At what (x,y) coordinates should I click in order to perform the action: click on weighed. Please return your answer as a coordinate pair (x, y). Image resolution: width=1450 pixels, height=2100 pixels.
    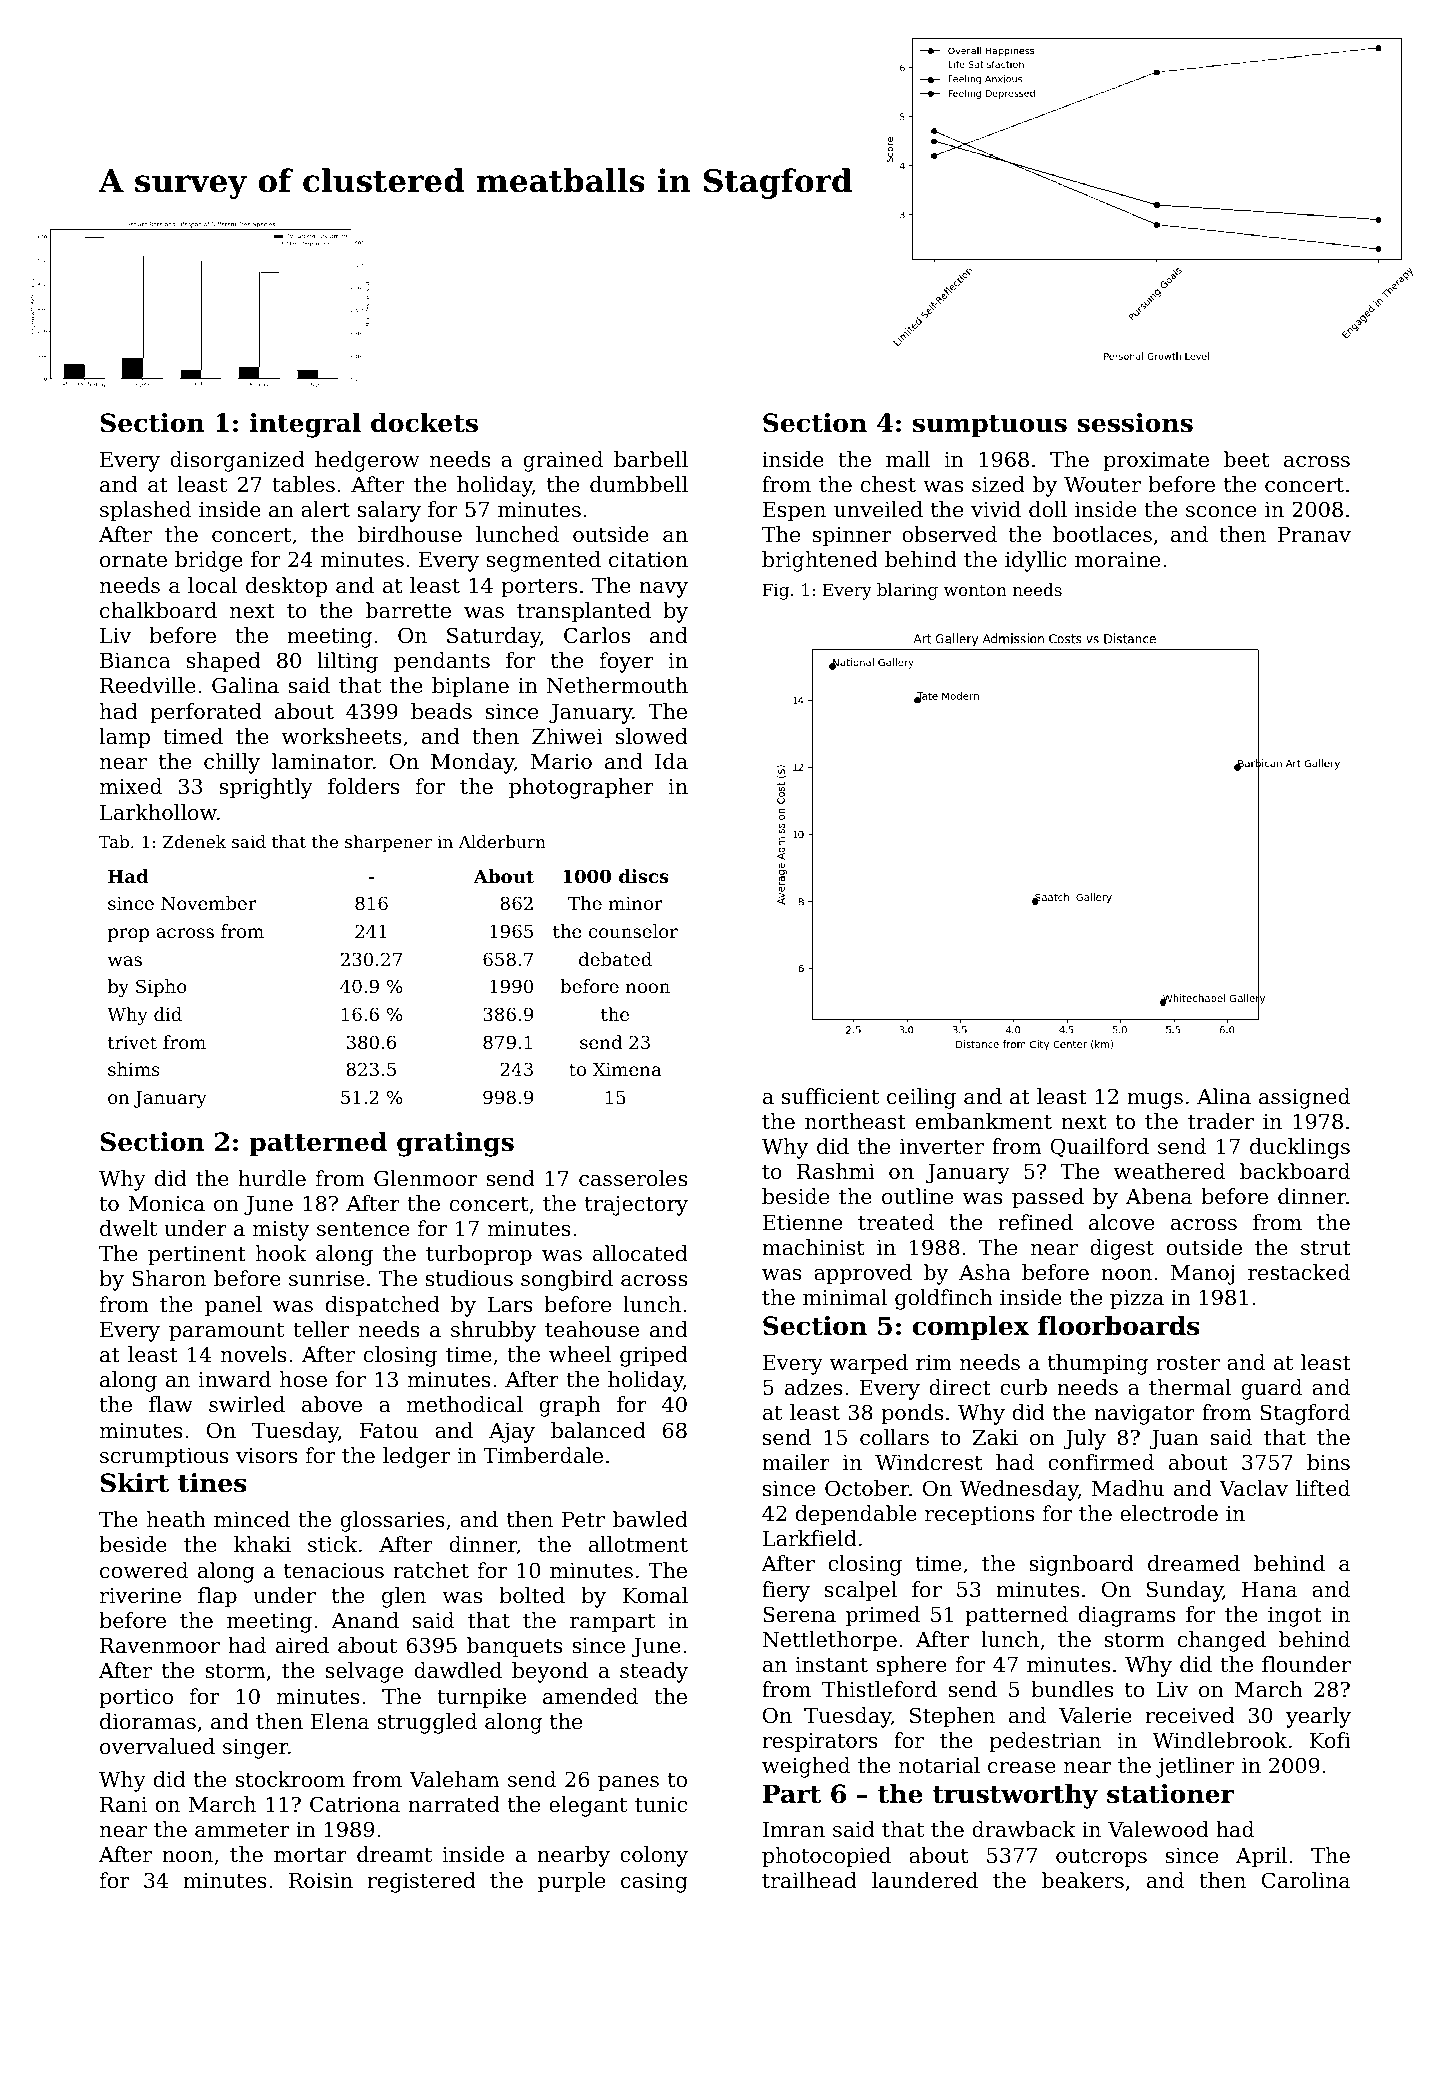
    Looking at the image, I should click on (806, 1767).
